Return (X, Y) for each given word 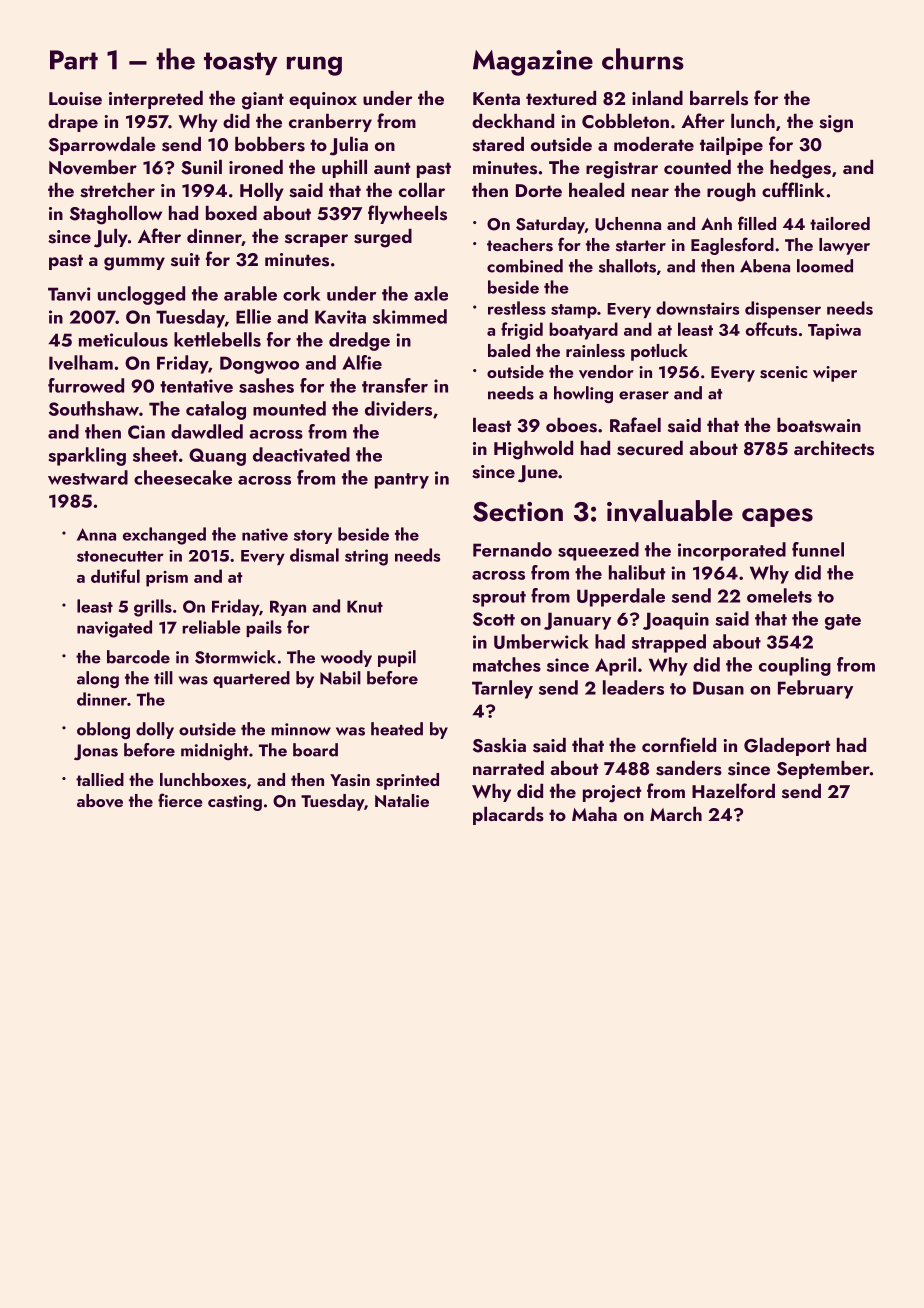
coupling (795, 666)
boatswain (819, 425)
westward (88, 477)
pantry (402, 481)
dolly (155, 730)
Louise (75, 99)
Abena (765, 266)
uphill (344, 169)
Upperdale (621, 597)
